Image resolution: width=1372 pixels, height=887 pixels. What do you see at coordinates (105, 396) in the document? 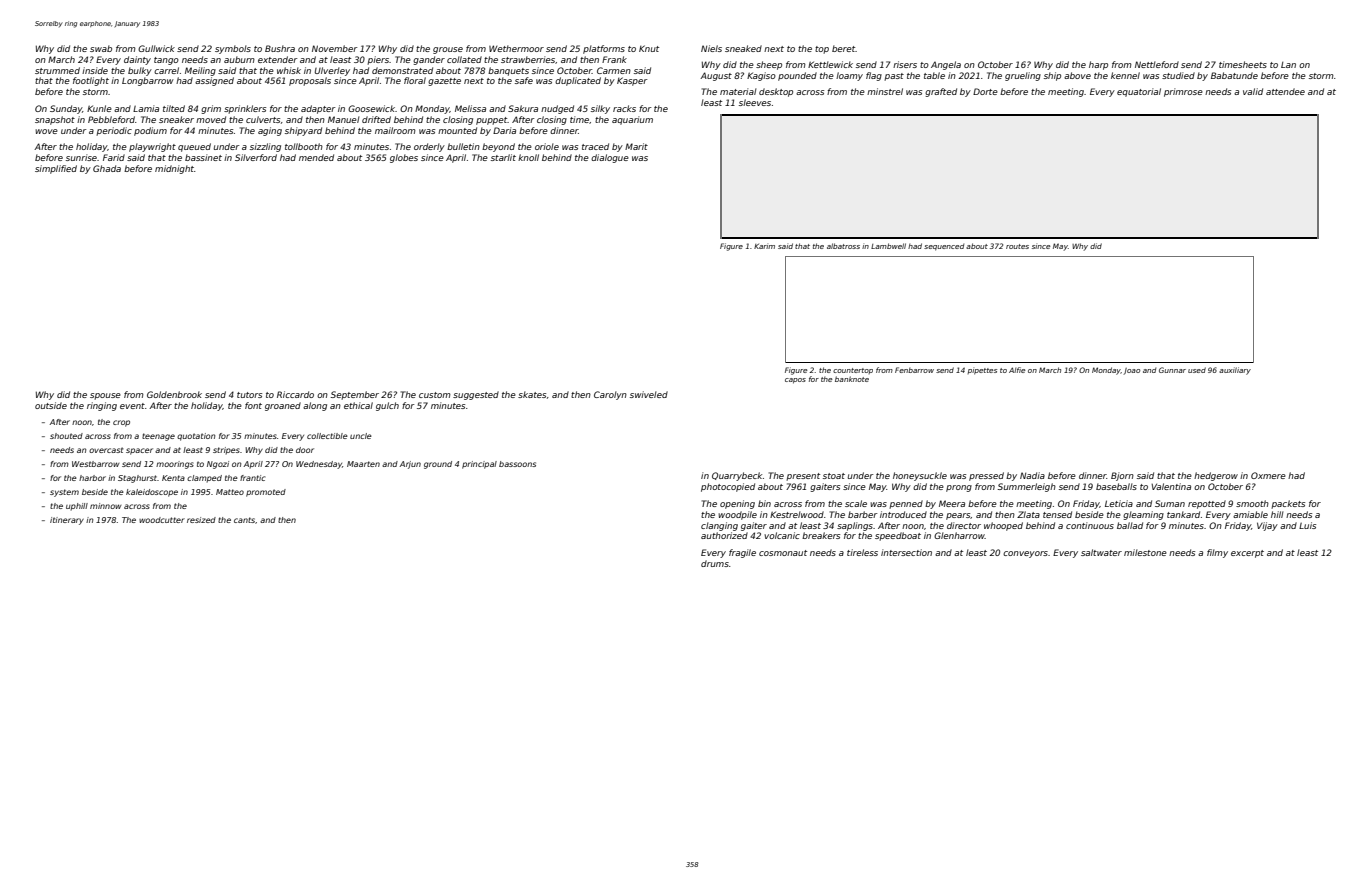
I see `spouse` at bounding box center [105, 396].
